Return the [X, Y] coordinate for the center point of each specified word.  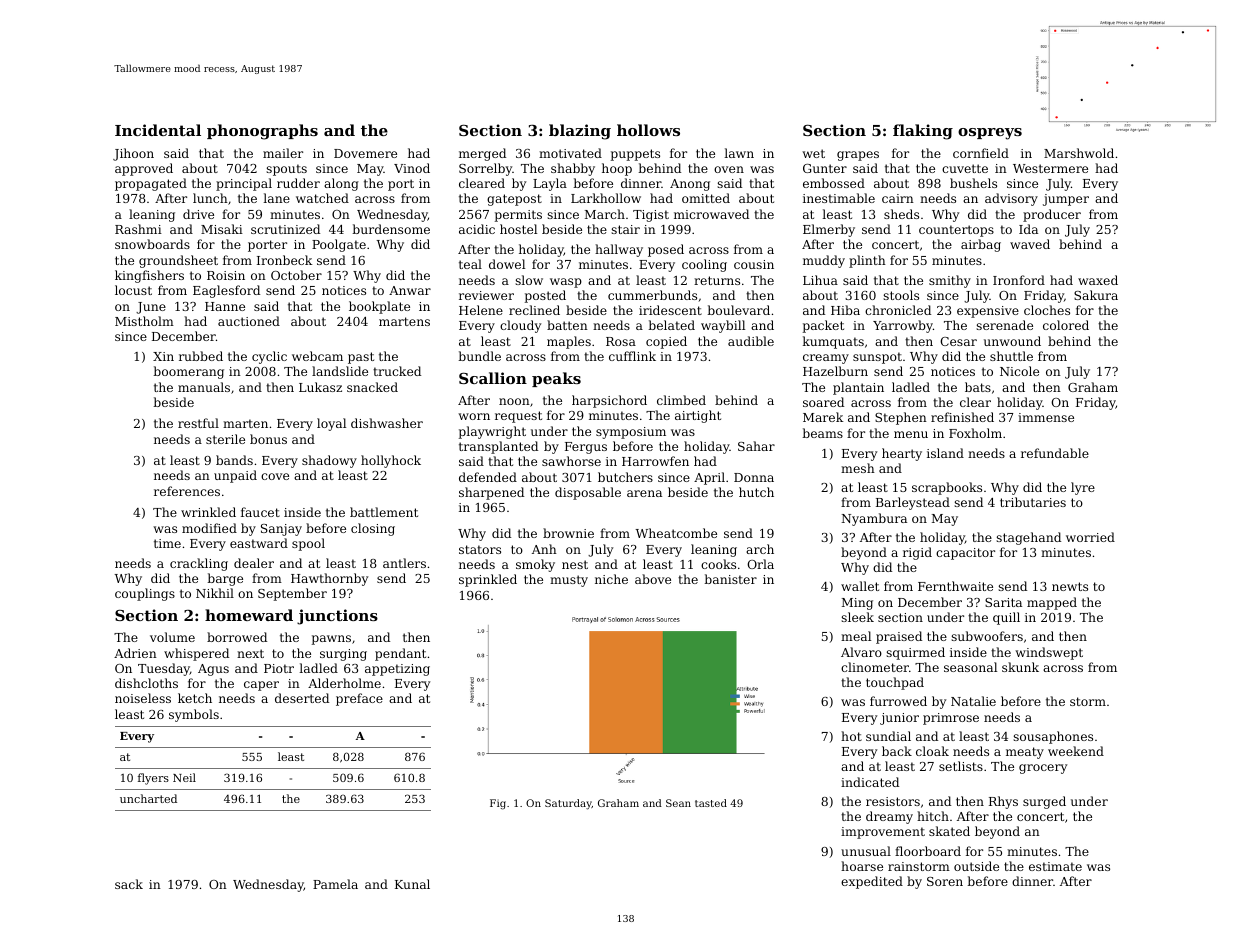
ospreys [990, 134]
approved [144, 169]
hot [851, 736]
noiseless [143, 698]
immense [1046, 417]
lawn [739, 153]
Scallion [493, 378]
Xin [163, 356]
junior [899, 719]
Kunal [412, 884]
